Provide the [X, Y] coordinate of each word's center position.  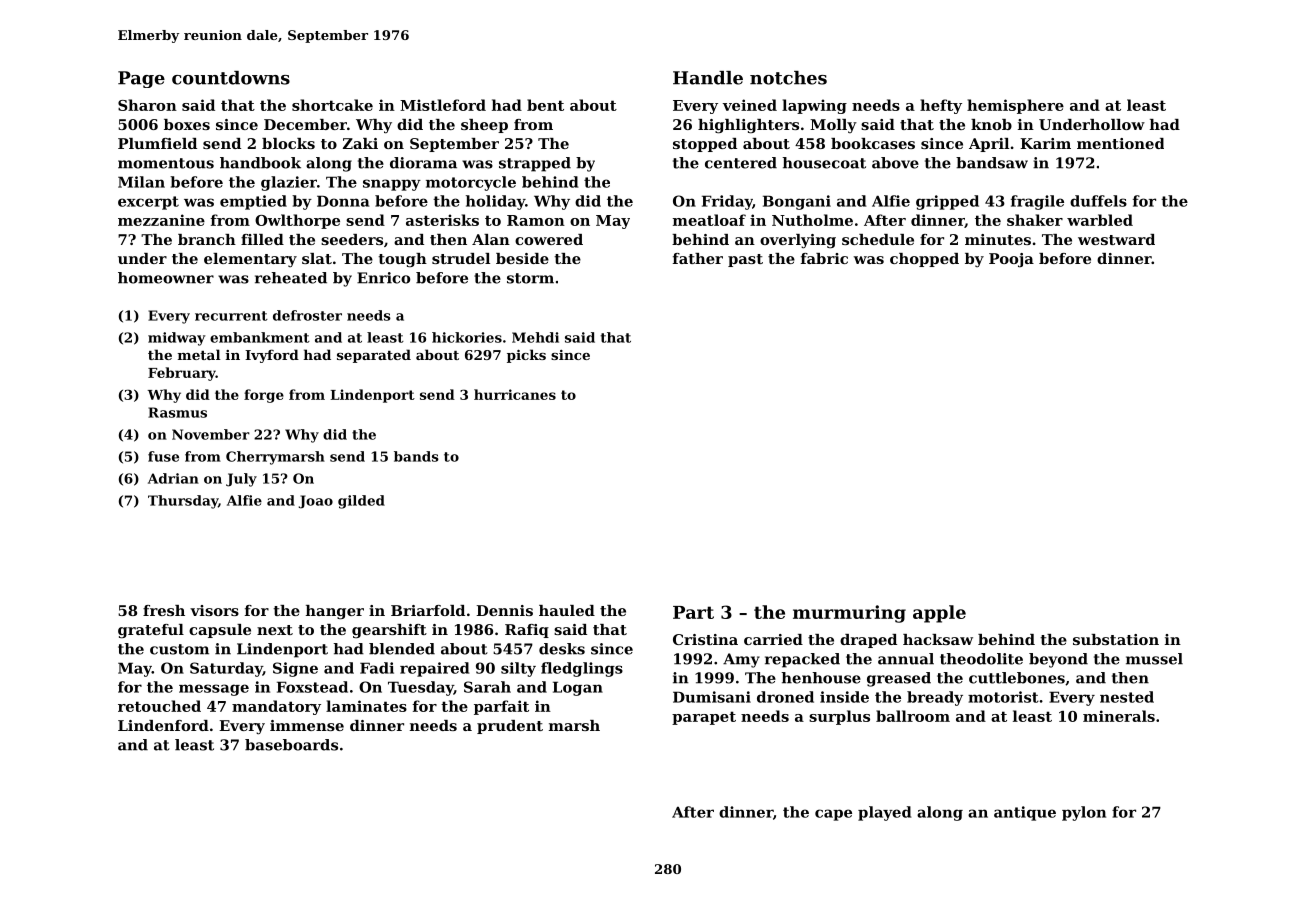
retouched [159, 706]
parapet [704, 718]
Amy [741, 660]
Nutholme [812, 220]
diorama [423, 163]
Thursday [183, 502]
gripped [947, 202]
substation [1116, 639]
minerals [1119, 716]
